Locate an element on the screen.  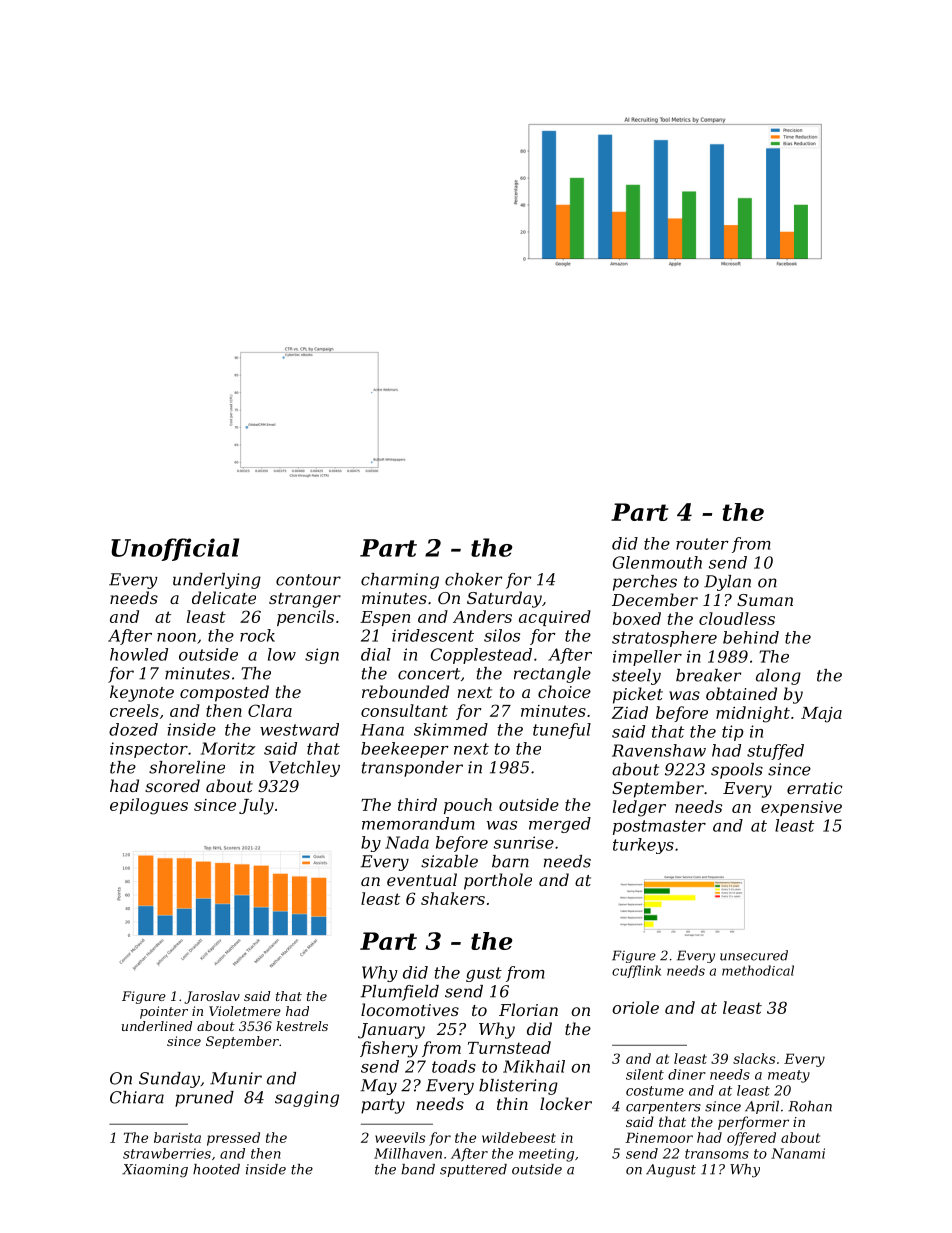
band is located at coordinates (418, 1169).
